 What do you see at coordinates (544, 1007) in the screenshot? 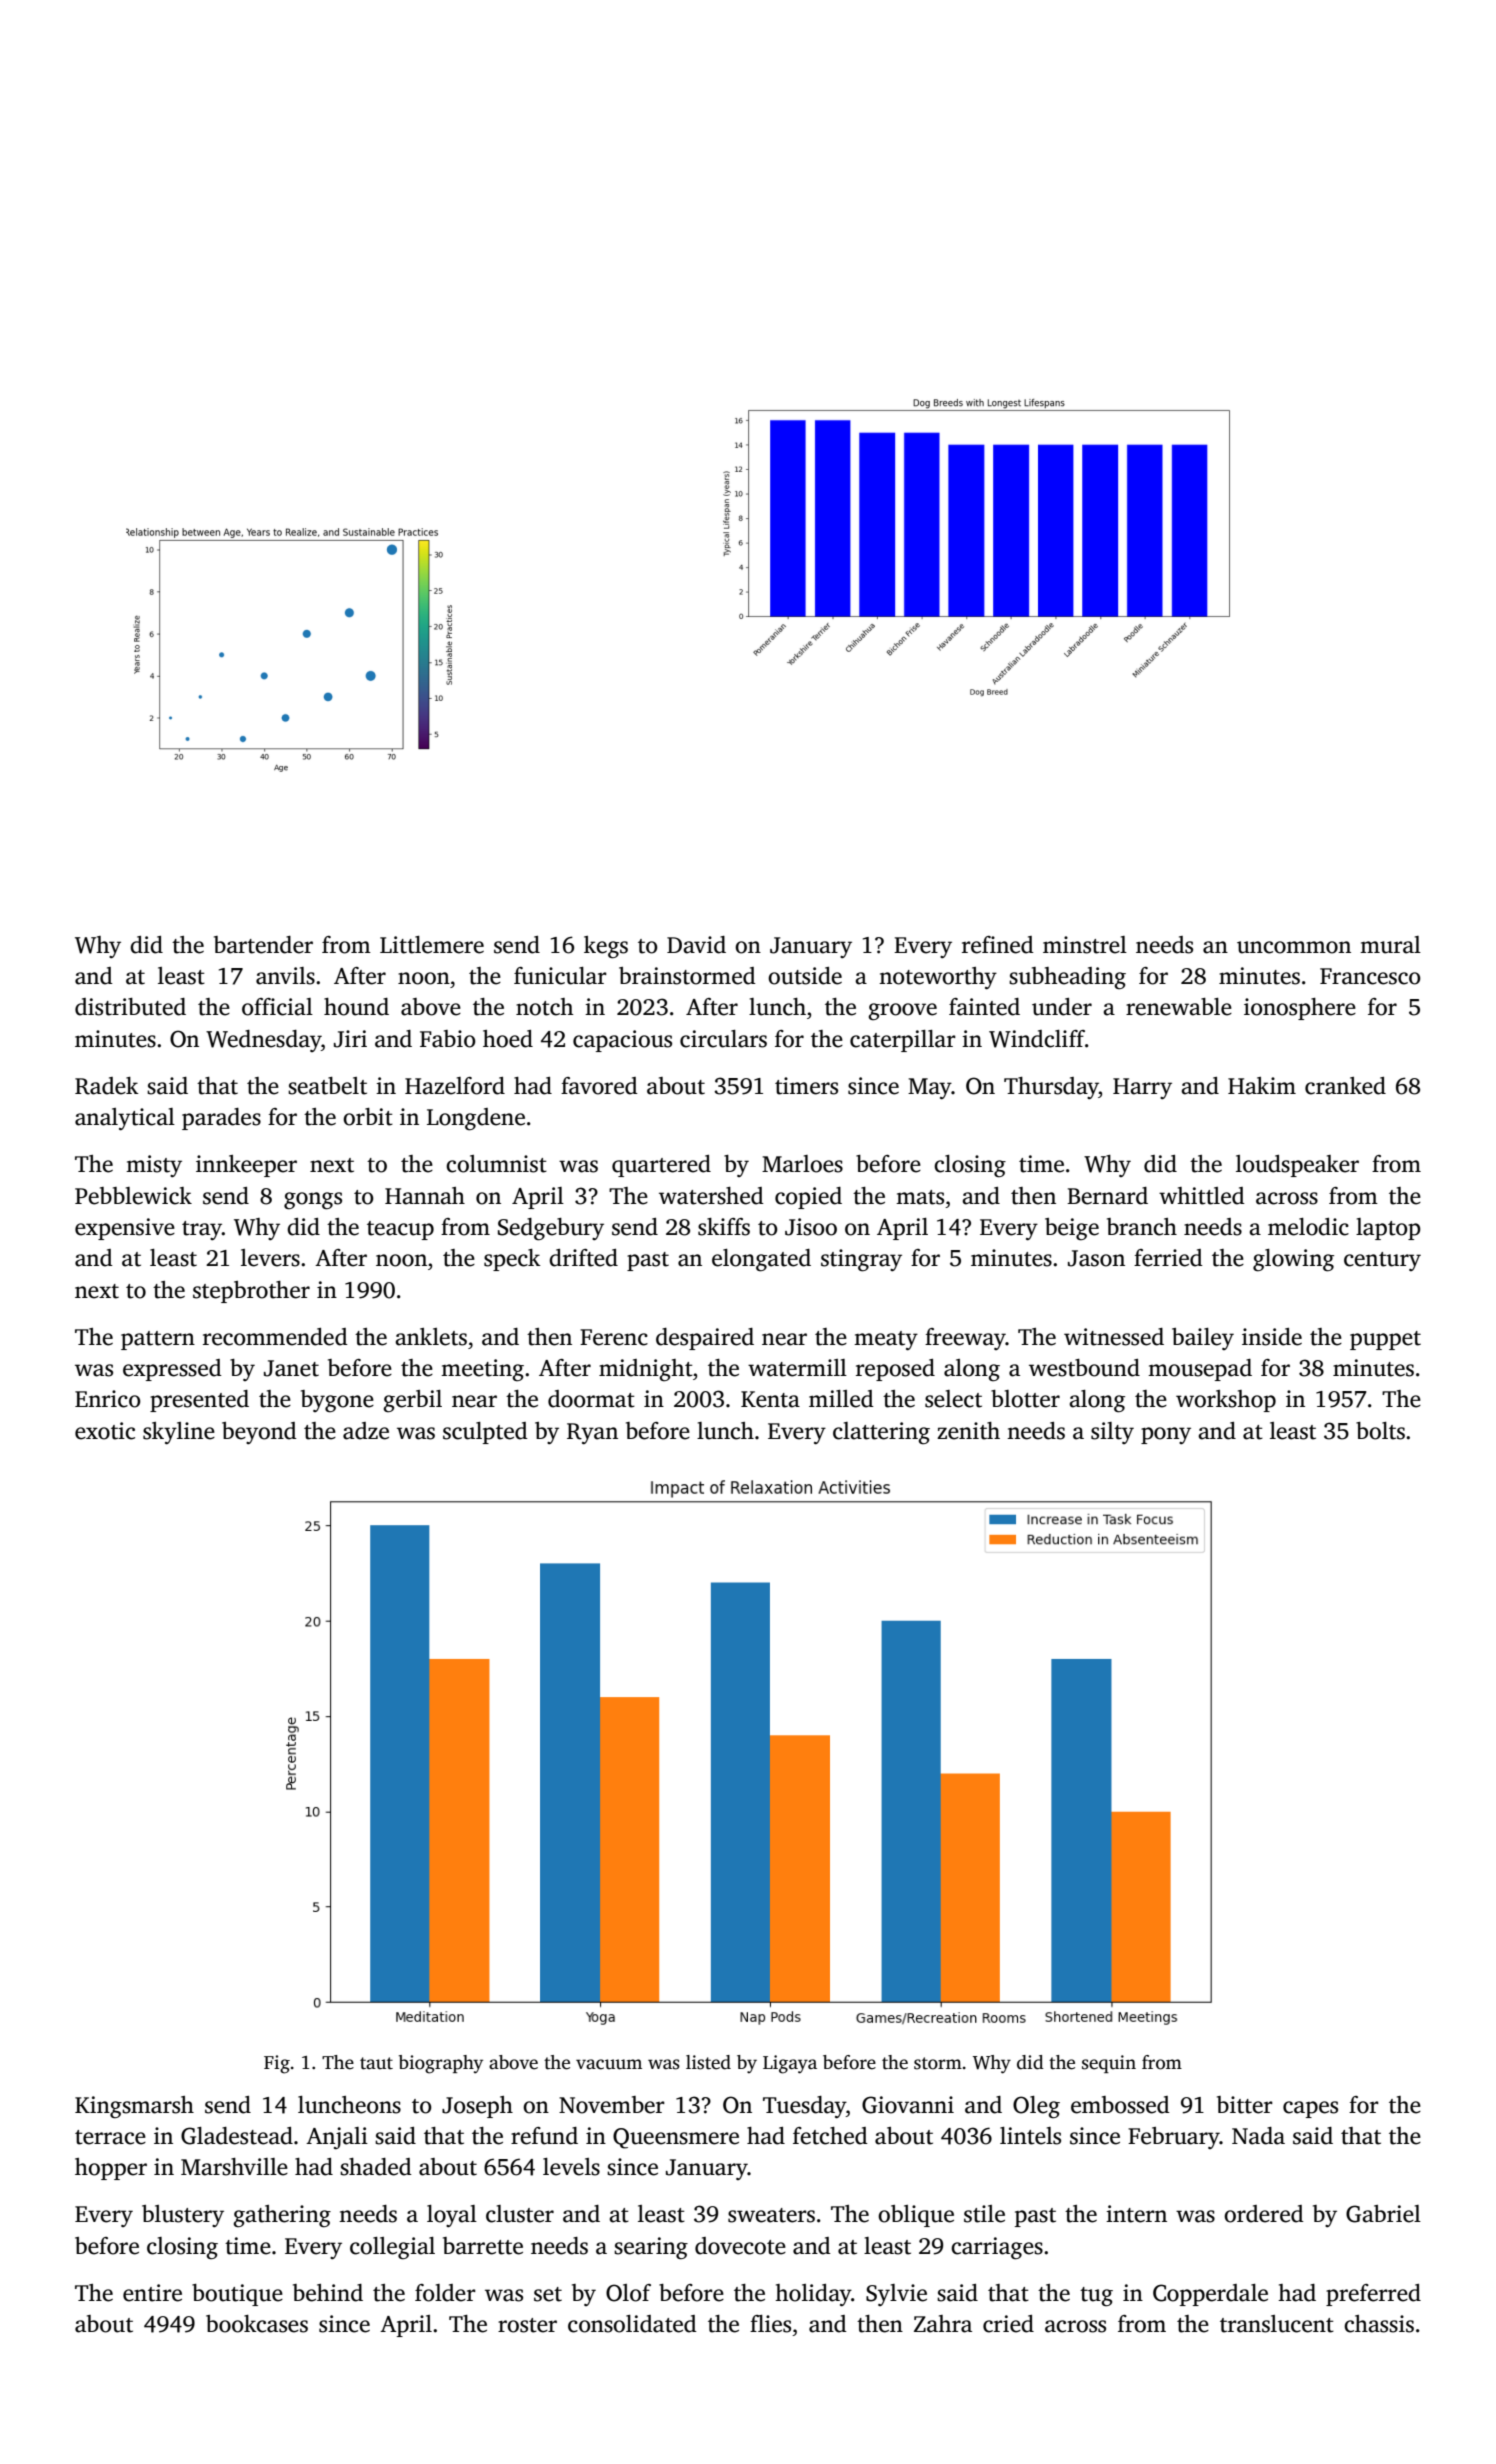
I see `notch` at bounding box center [544, 1007].
